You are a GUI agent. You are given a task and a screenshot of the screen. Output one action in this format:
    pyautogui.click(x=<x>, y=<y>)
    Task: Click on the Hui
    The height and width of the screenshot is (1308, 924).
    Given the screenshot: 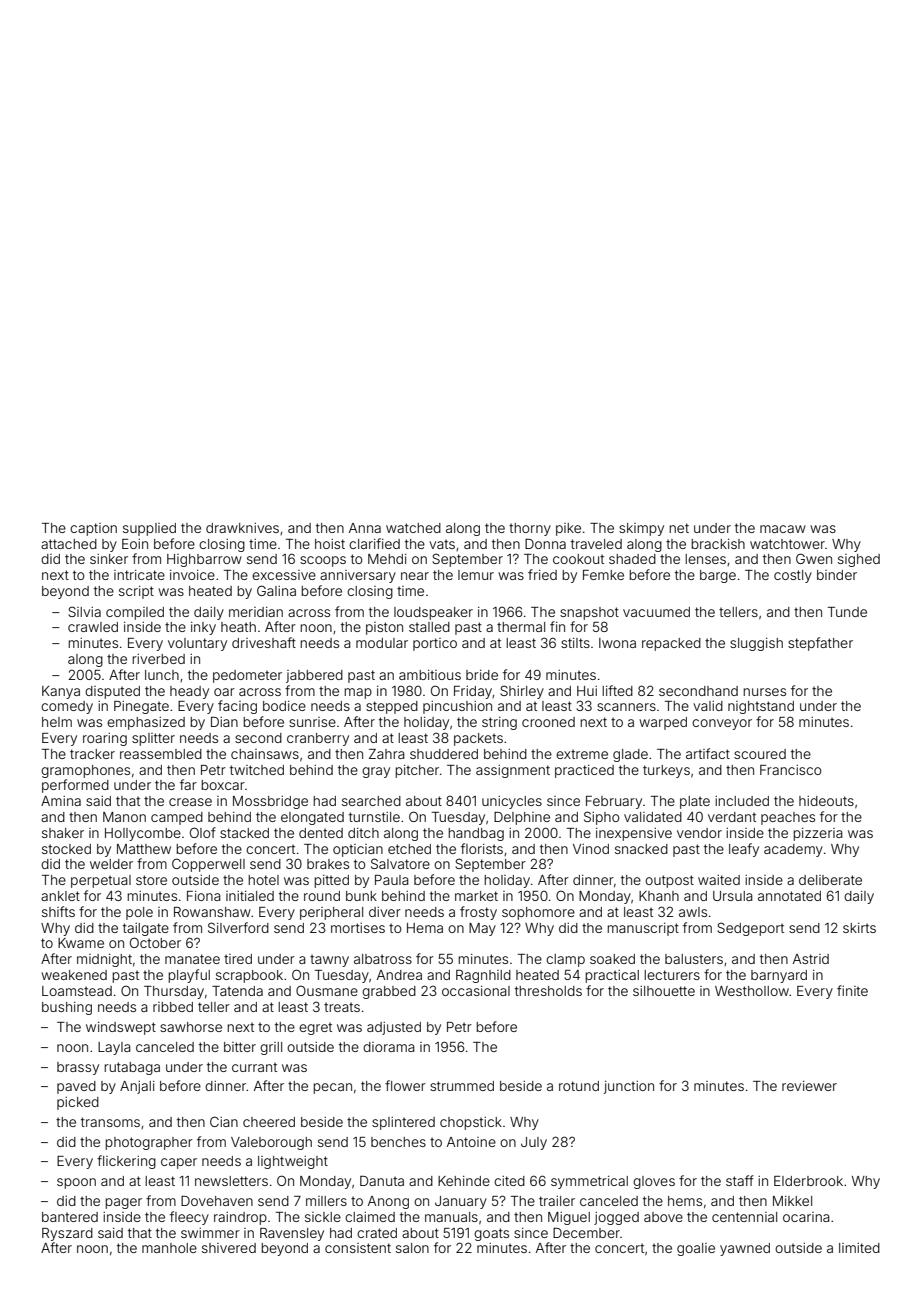 What is the action you would take?
    pyautogui.click(x=587, y=691)
